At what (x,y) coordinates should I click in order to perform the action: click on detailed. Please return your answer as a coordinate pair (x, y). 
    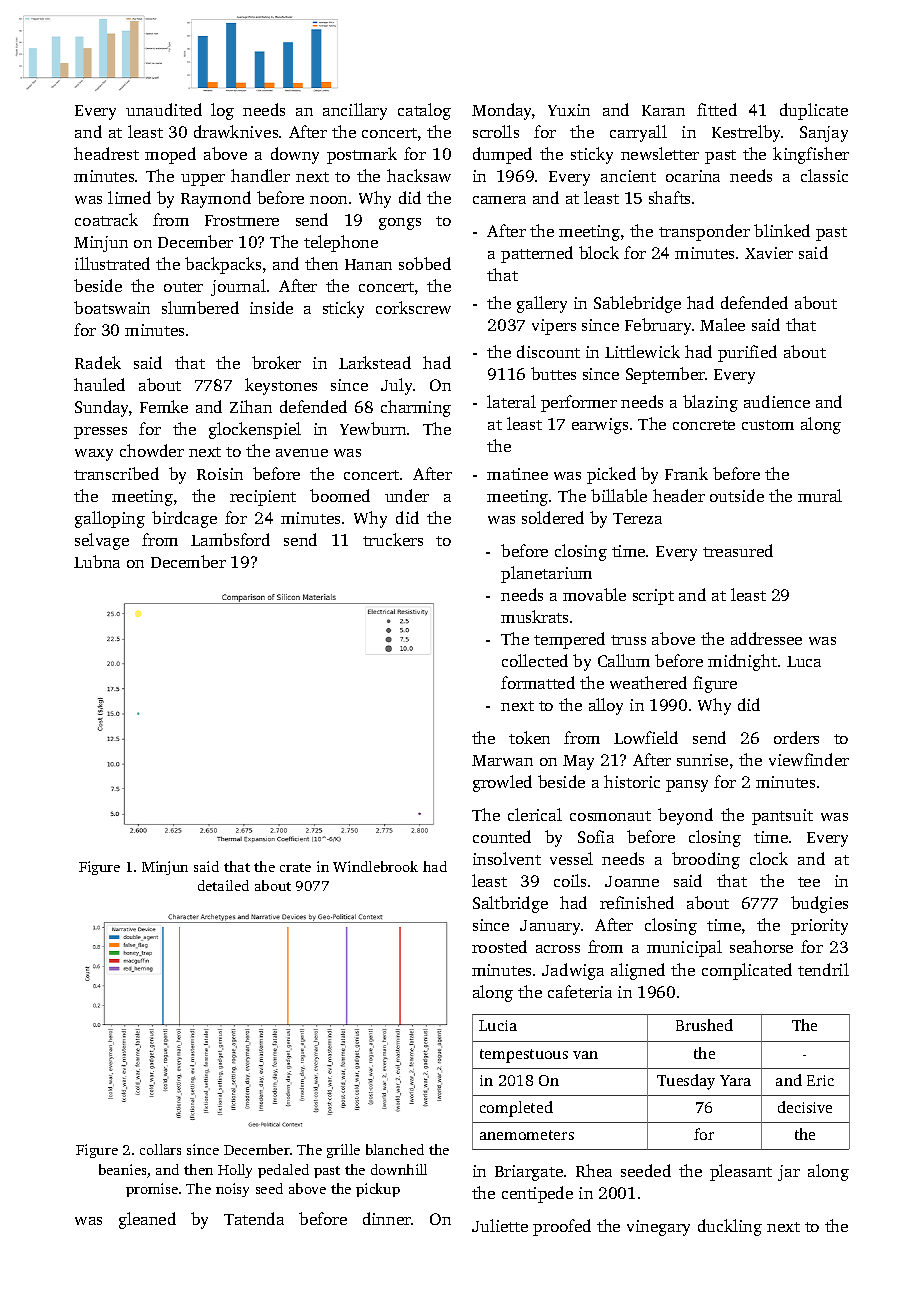
    Looking at the image, I should click on (223, 885).
